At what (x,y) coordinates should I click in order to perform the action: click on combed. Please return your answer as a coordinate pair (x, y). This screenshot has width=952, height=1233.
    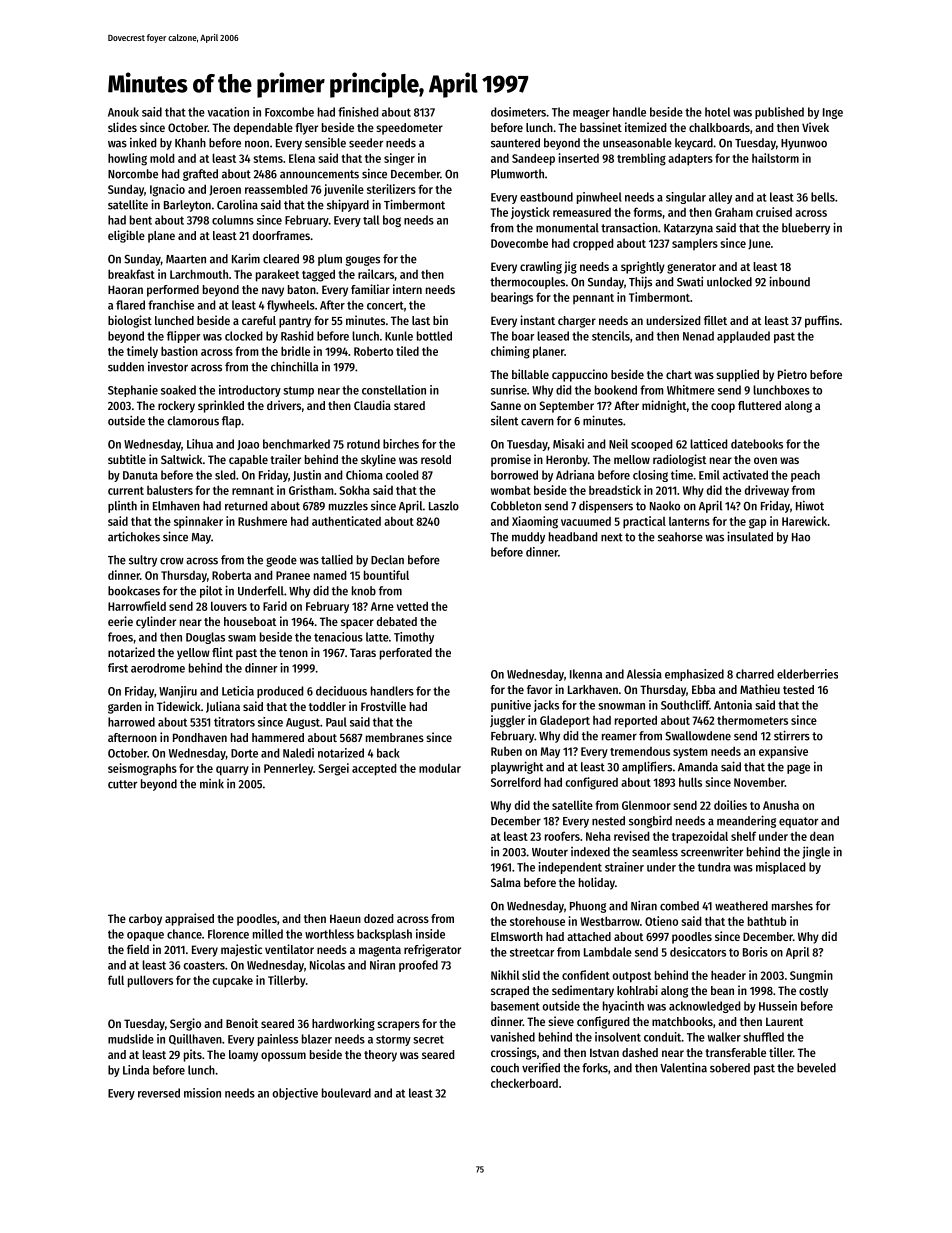
    Looking at the image, I should click on (679, 906).
